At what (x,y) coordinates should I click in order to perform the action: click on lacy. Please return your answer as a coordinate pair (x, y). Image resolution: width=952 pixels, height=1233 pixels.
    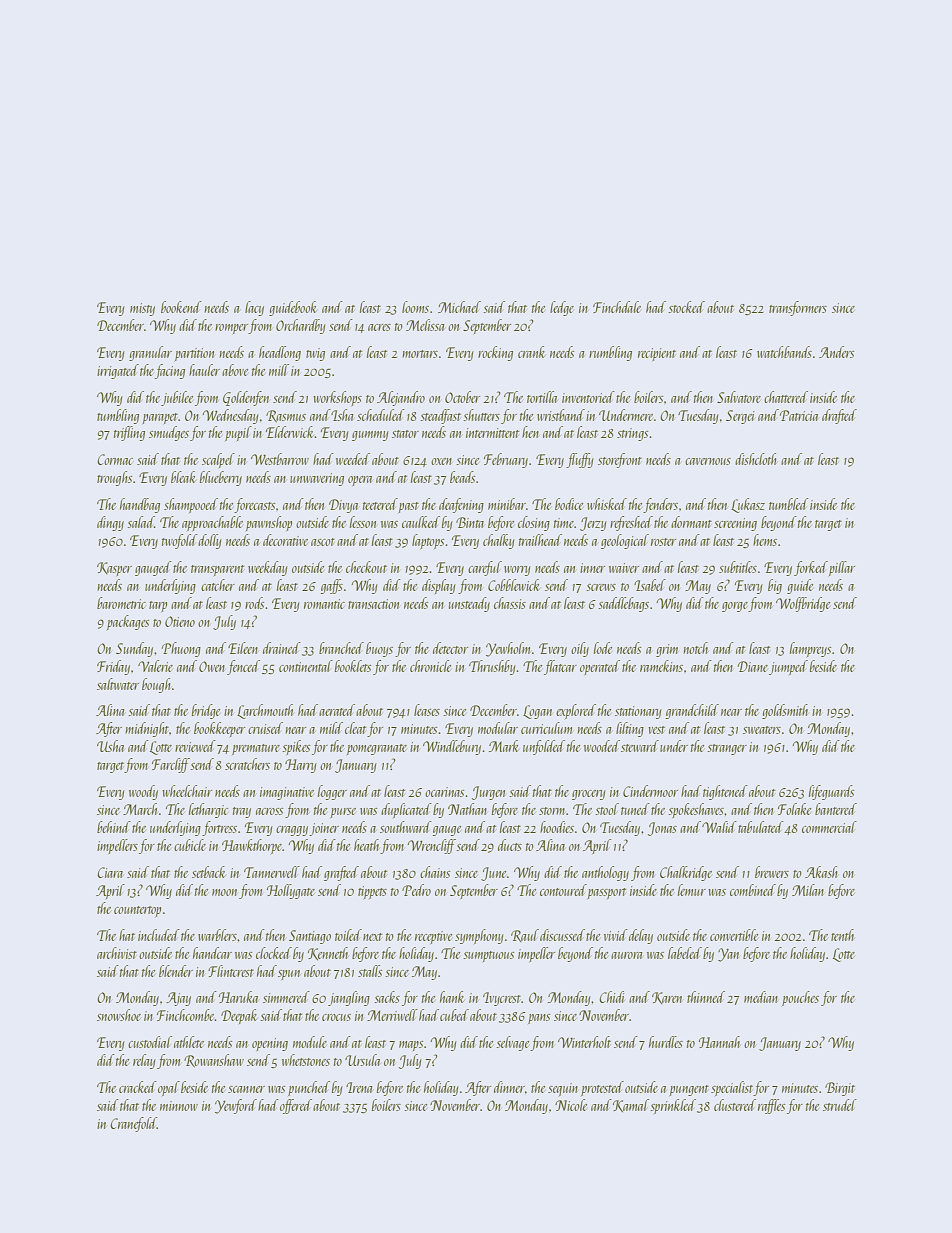
    Looking at the image, I should click on (254, 308).
